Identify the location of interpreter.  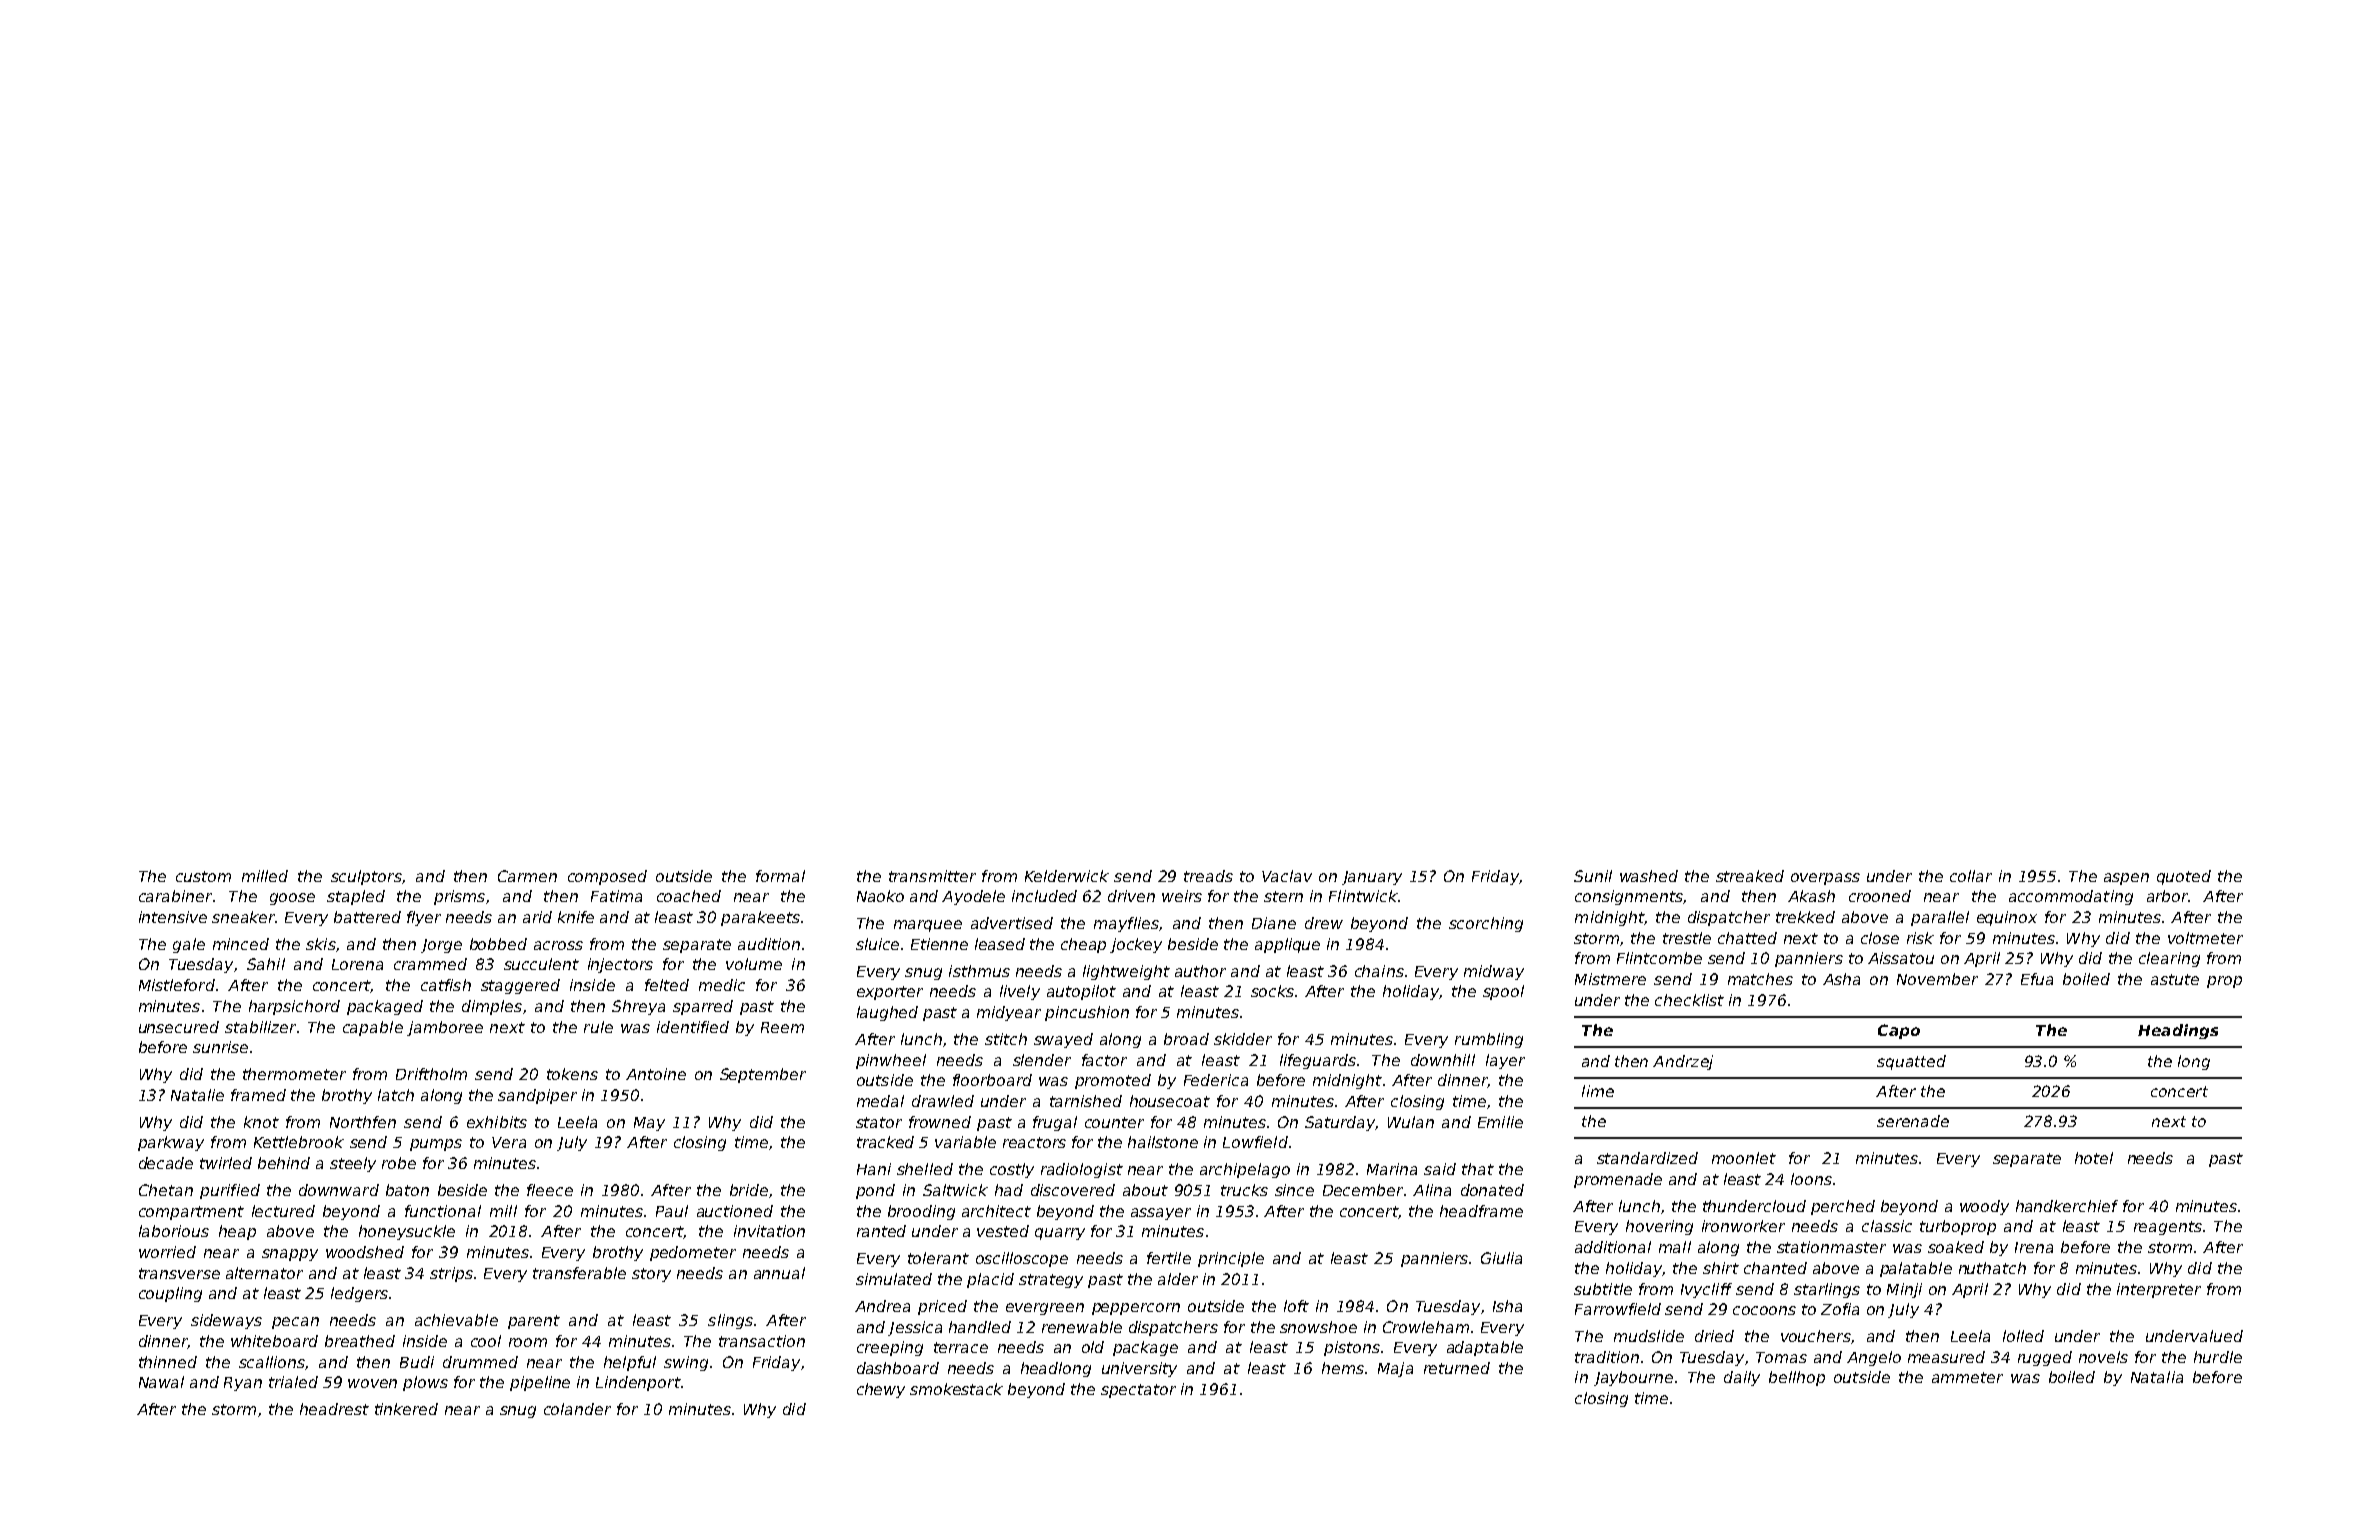
(2159, 1290).
